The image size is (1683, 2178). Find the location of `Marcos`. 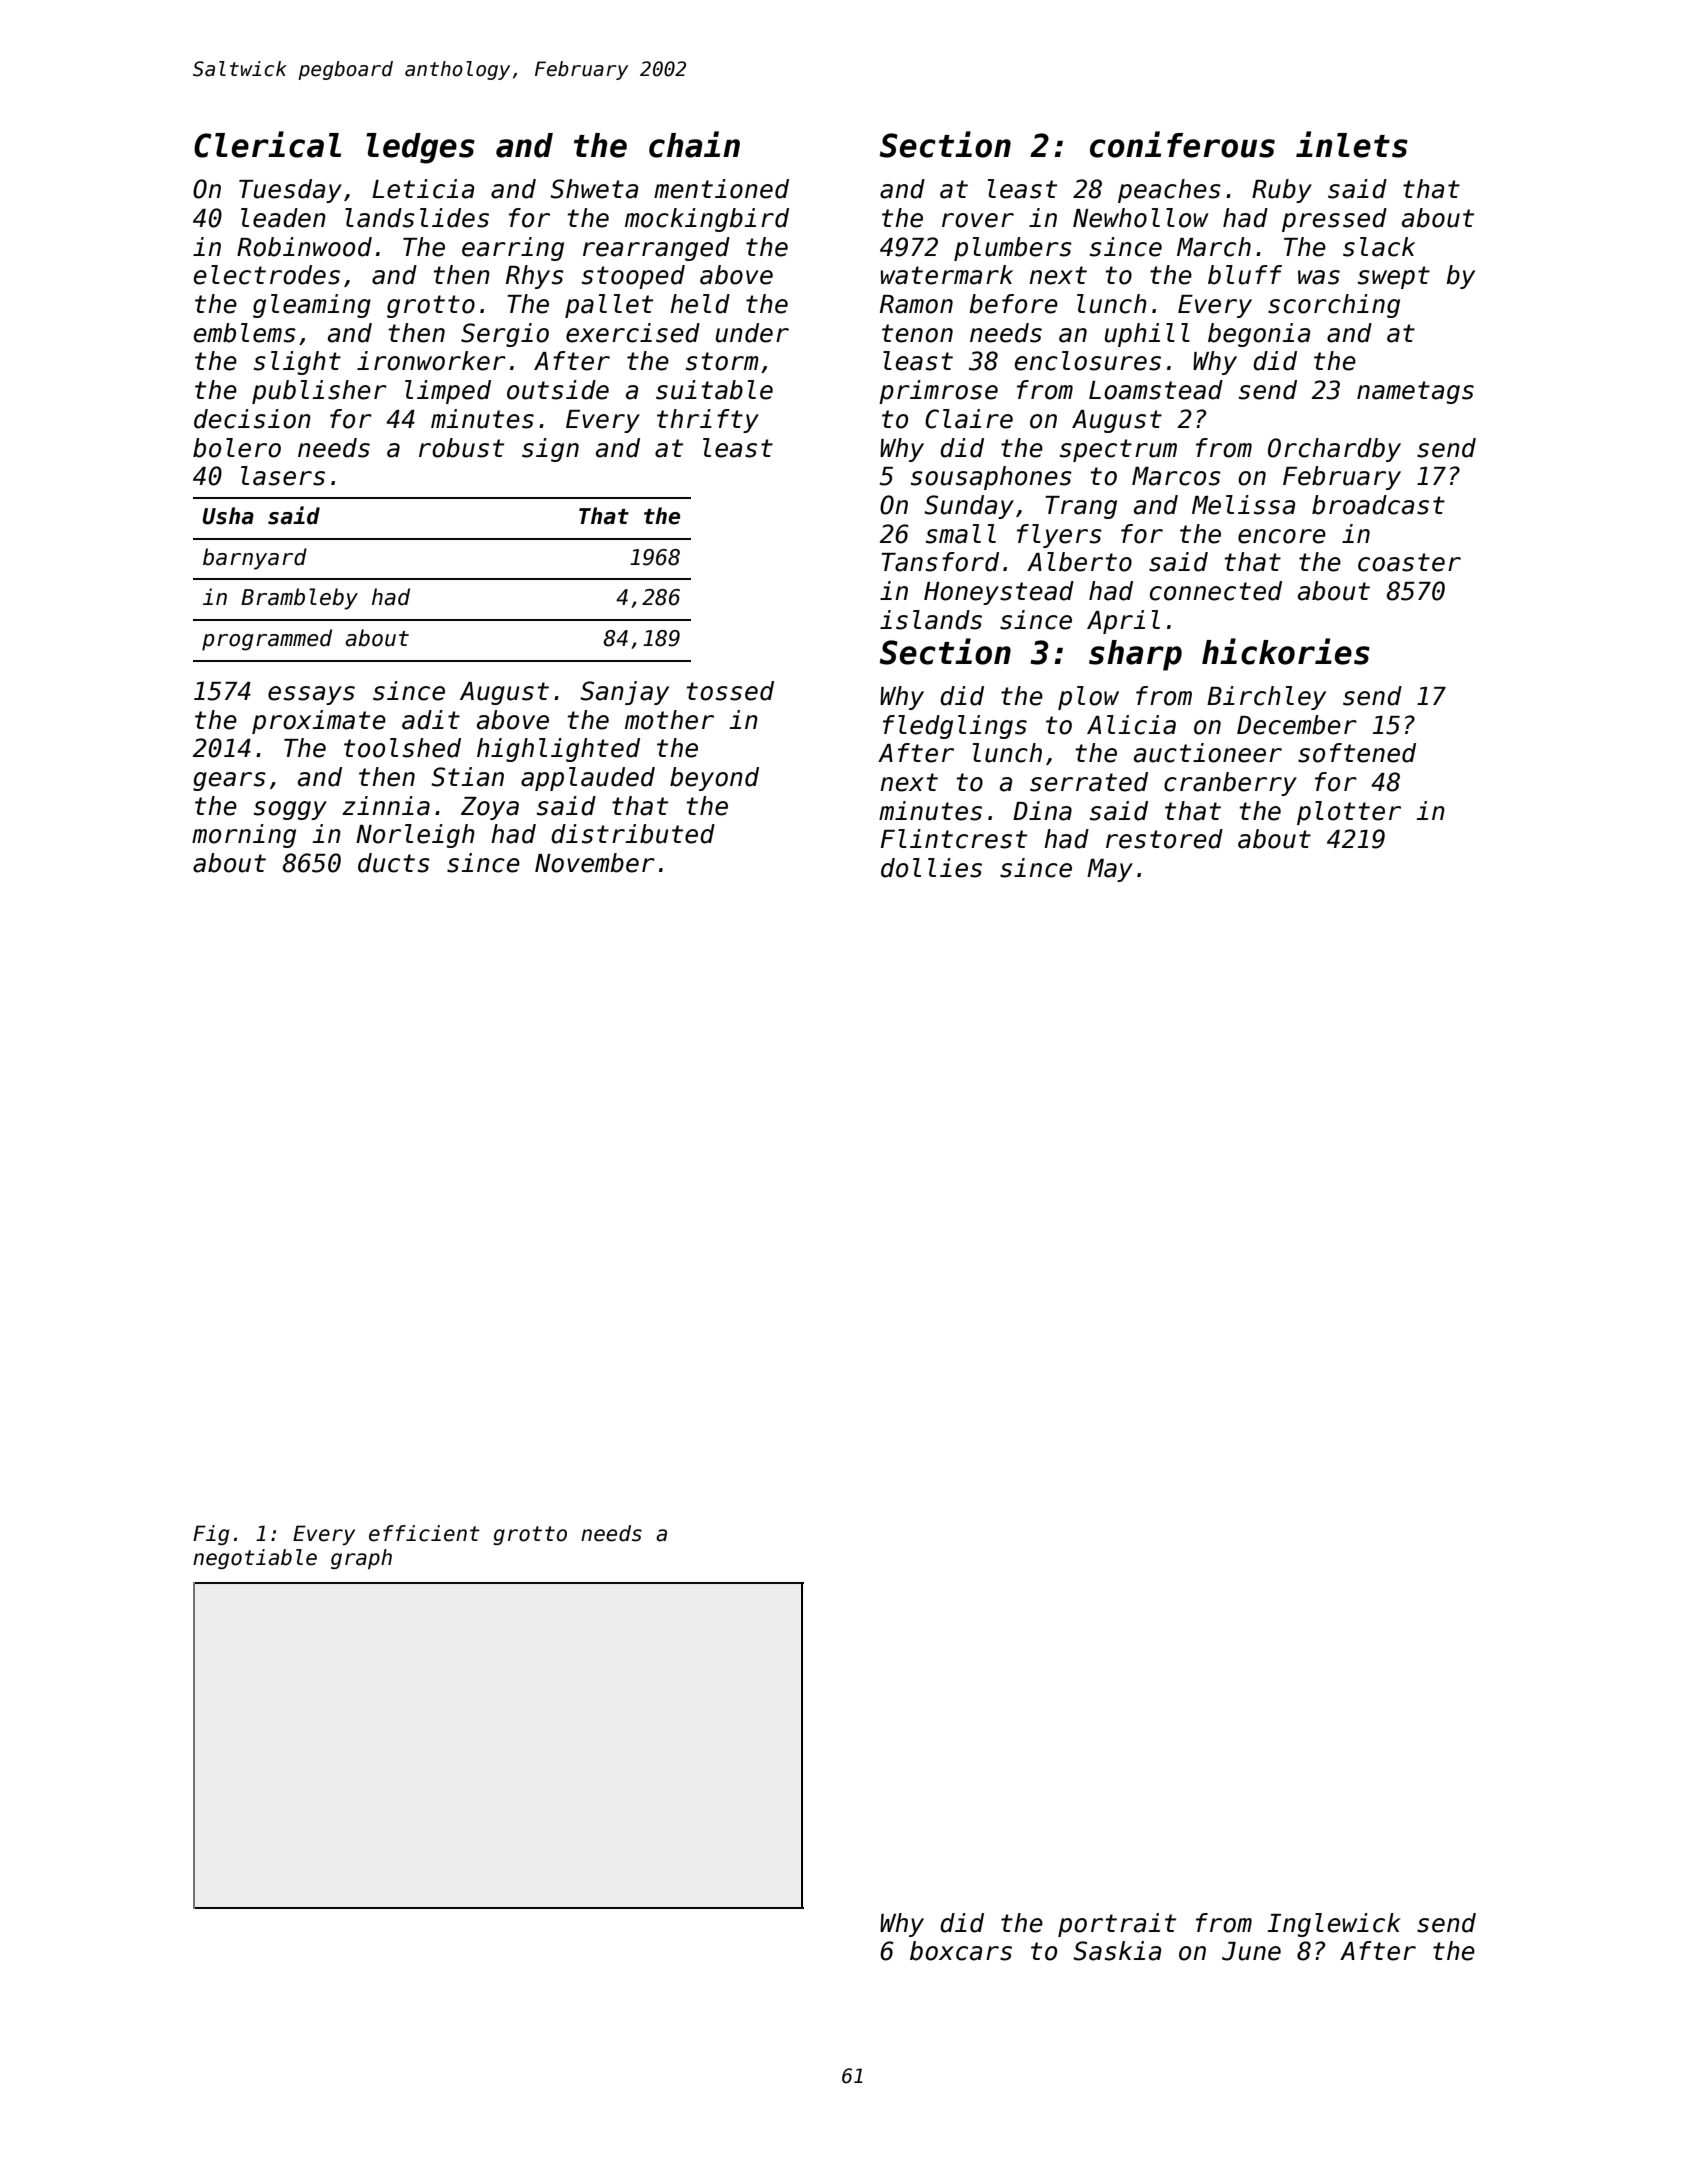

Marcos is located at coordinates (1176, 476).
